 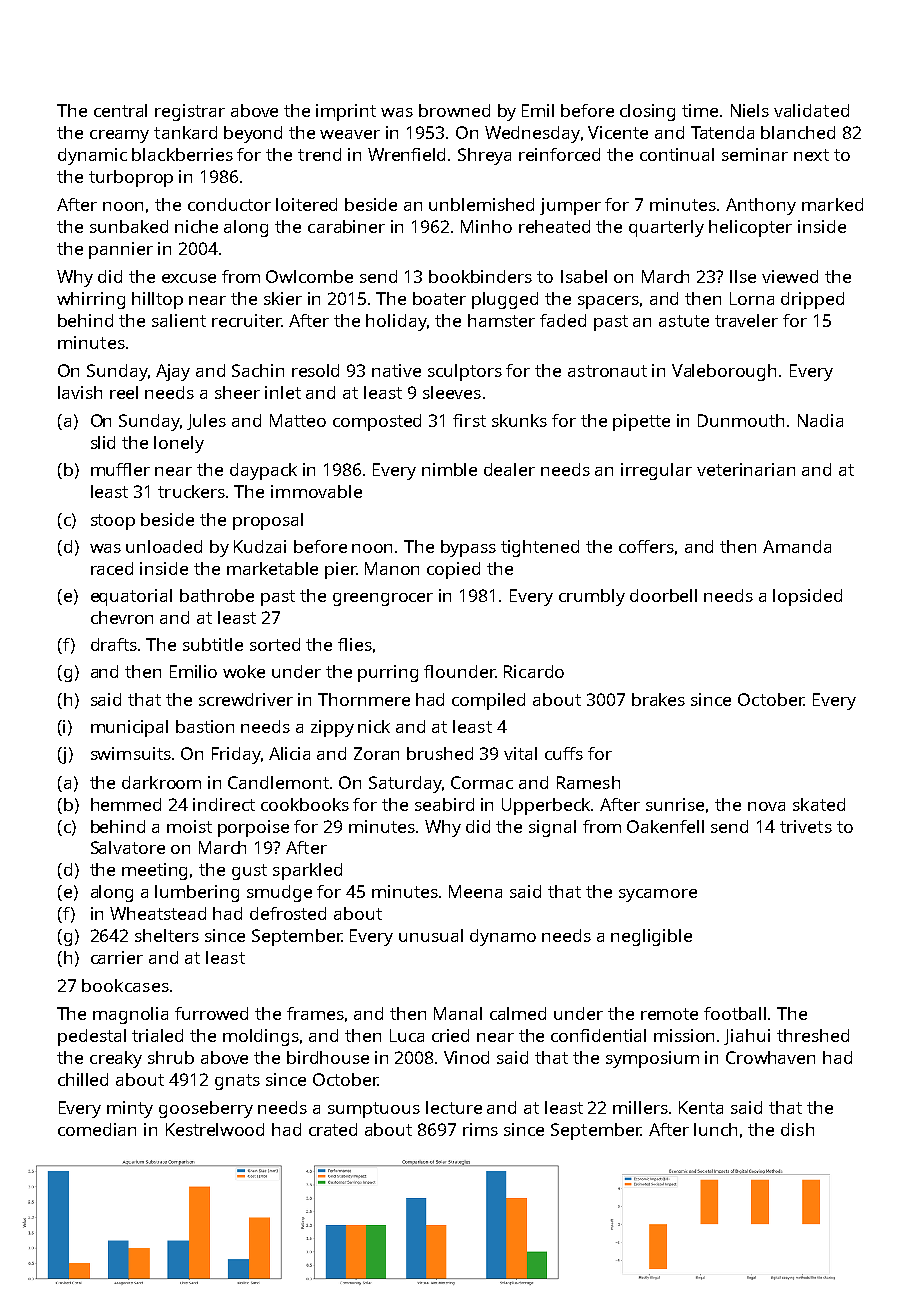 I want to click on browned, so click(x=454, y=110).
